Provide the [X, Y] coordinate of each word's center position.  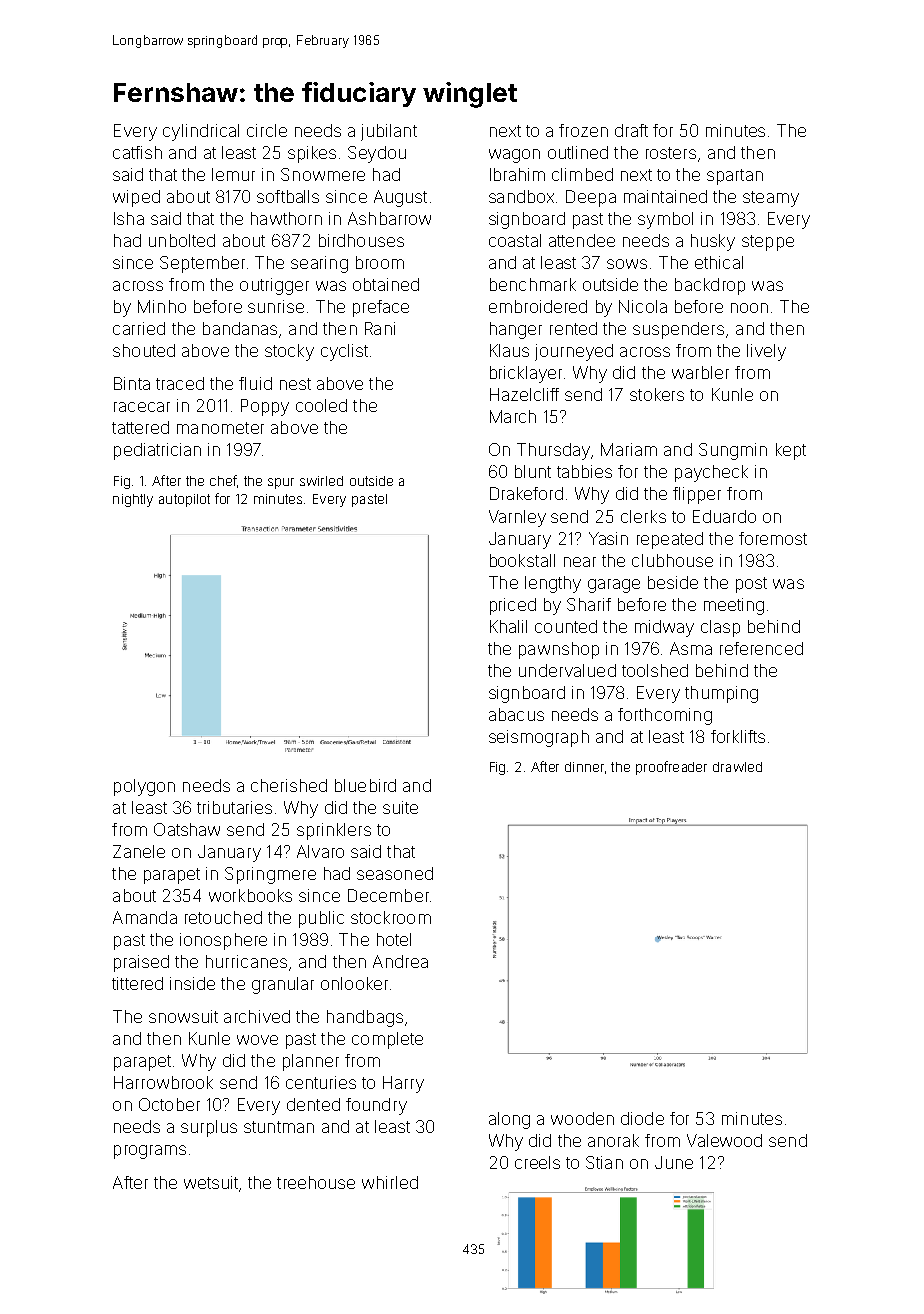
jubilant [389, 132]
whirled [390, 1182]
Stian [604, 1162]
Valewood [724, 1140]
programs [150, 1152]
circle [267, 130]
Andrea [400, 961]
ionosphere [223, 941]
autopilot [184, 500]
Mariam [629, 449]
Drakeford [526, 493]
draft [631, 130]
